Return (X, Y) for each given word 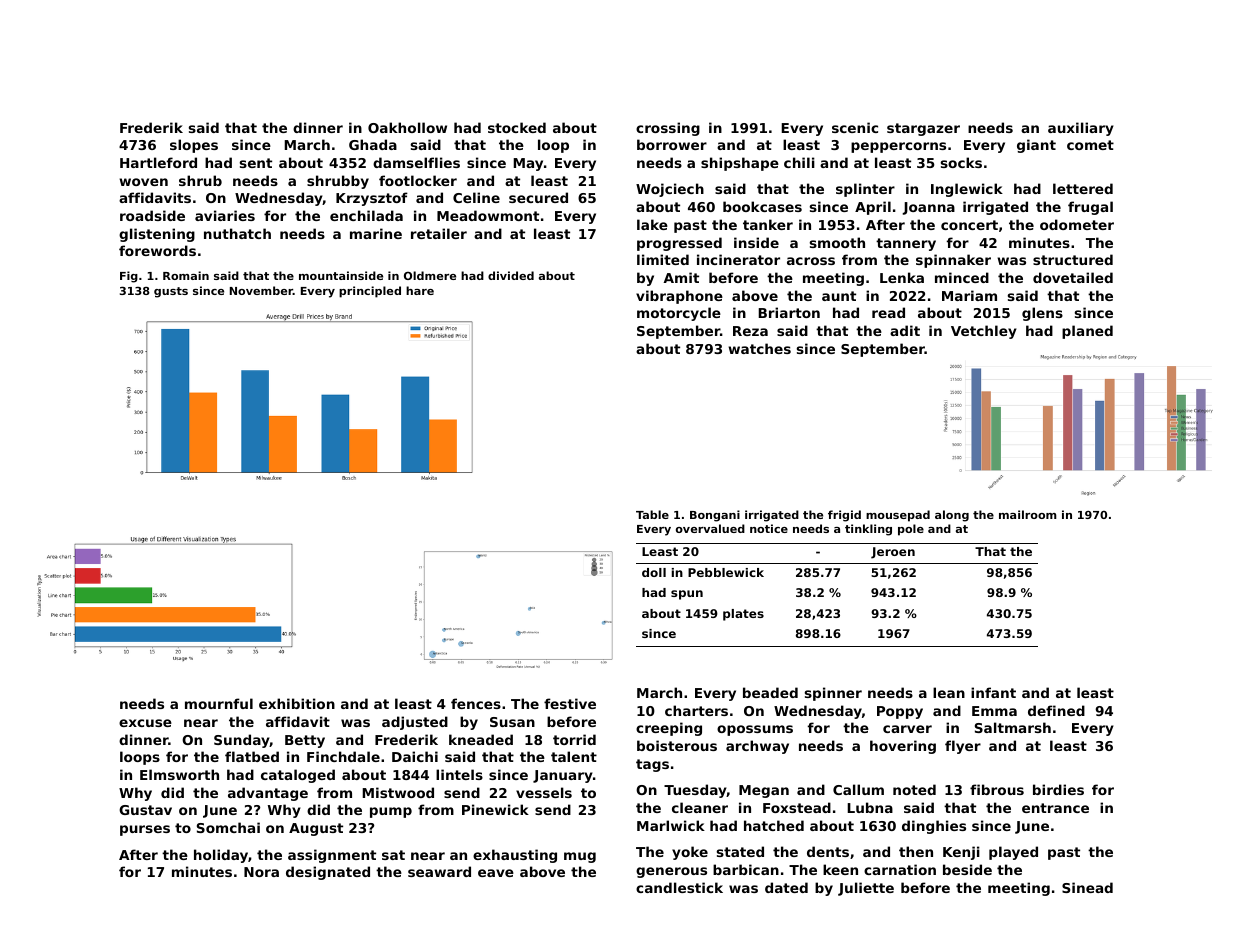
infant (993, 692)
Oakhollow (407, 127)
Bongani (715, 516)
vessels (544, 792)
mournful (219, 703)
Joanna (928, 208)
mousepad (898, 516)
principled (370, 292)
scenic (855, 127)
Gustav (145, 810)
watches (759, 348)
